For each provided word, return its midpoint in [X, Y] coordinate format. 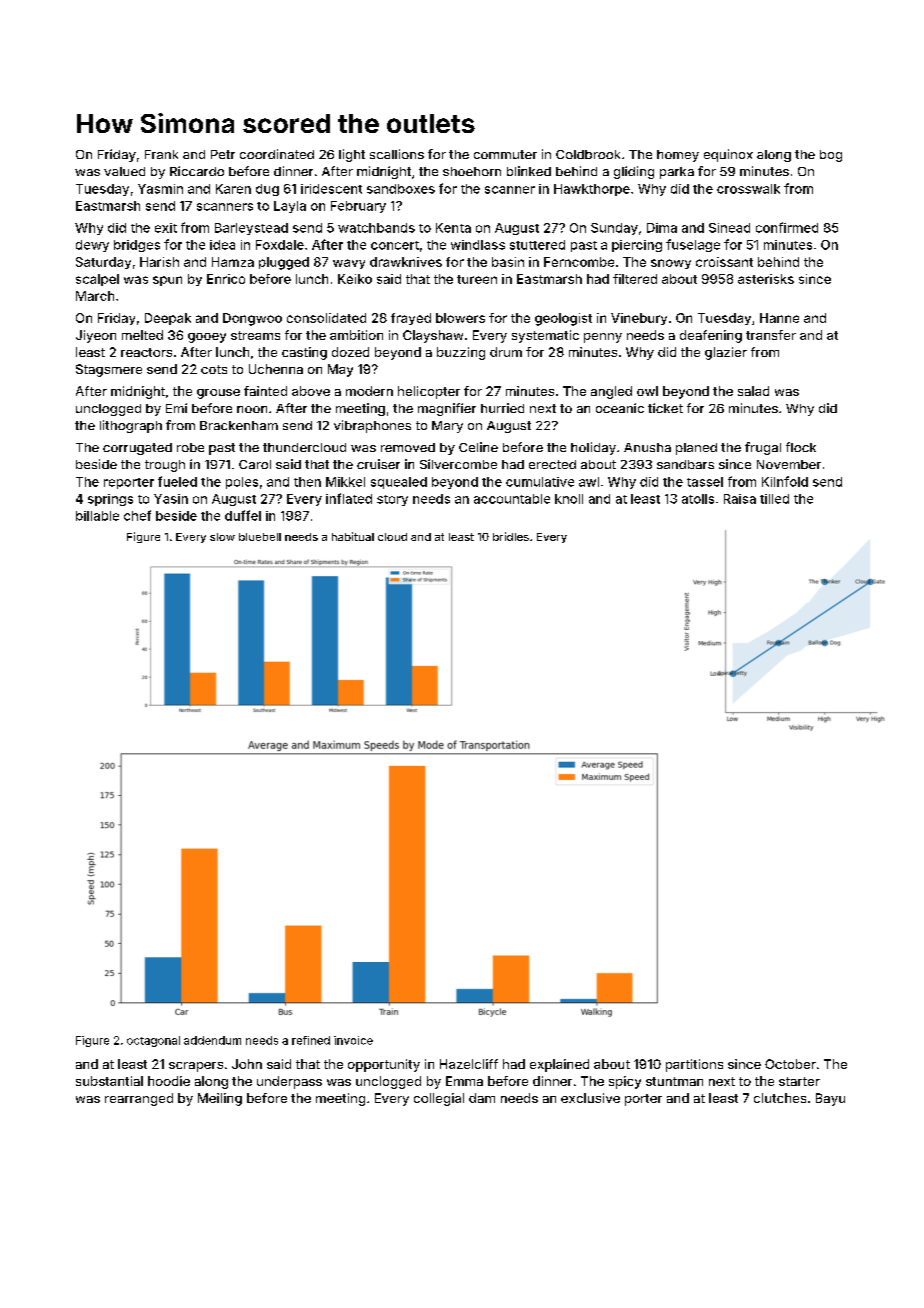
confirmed [787, 227]
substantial [109, 1081]
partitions [694, 1065]
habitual [353, 536]
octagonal [153, 1041]
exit [166, 228]
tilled [774, 499]
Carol [255, 464]
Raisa [740, 499]
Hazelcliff [469, 1064]
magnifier [447, 409]
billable [97, 516]
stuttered [537, 245]
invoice [353, 1040]
